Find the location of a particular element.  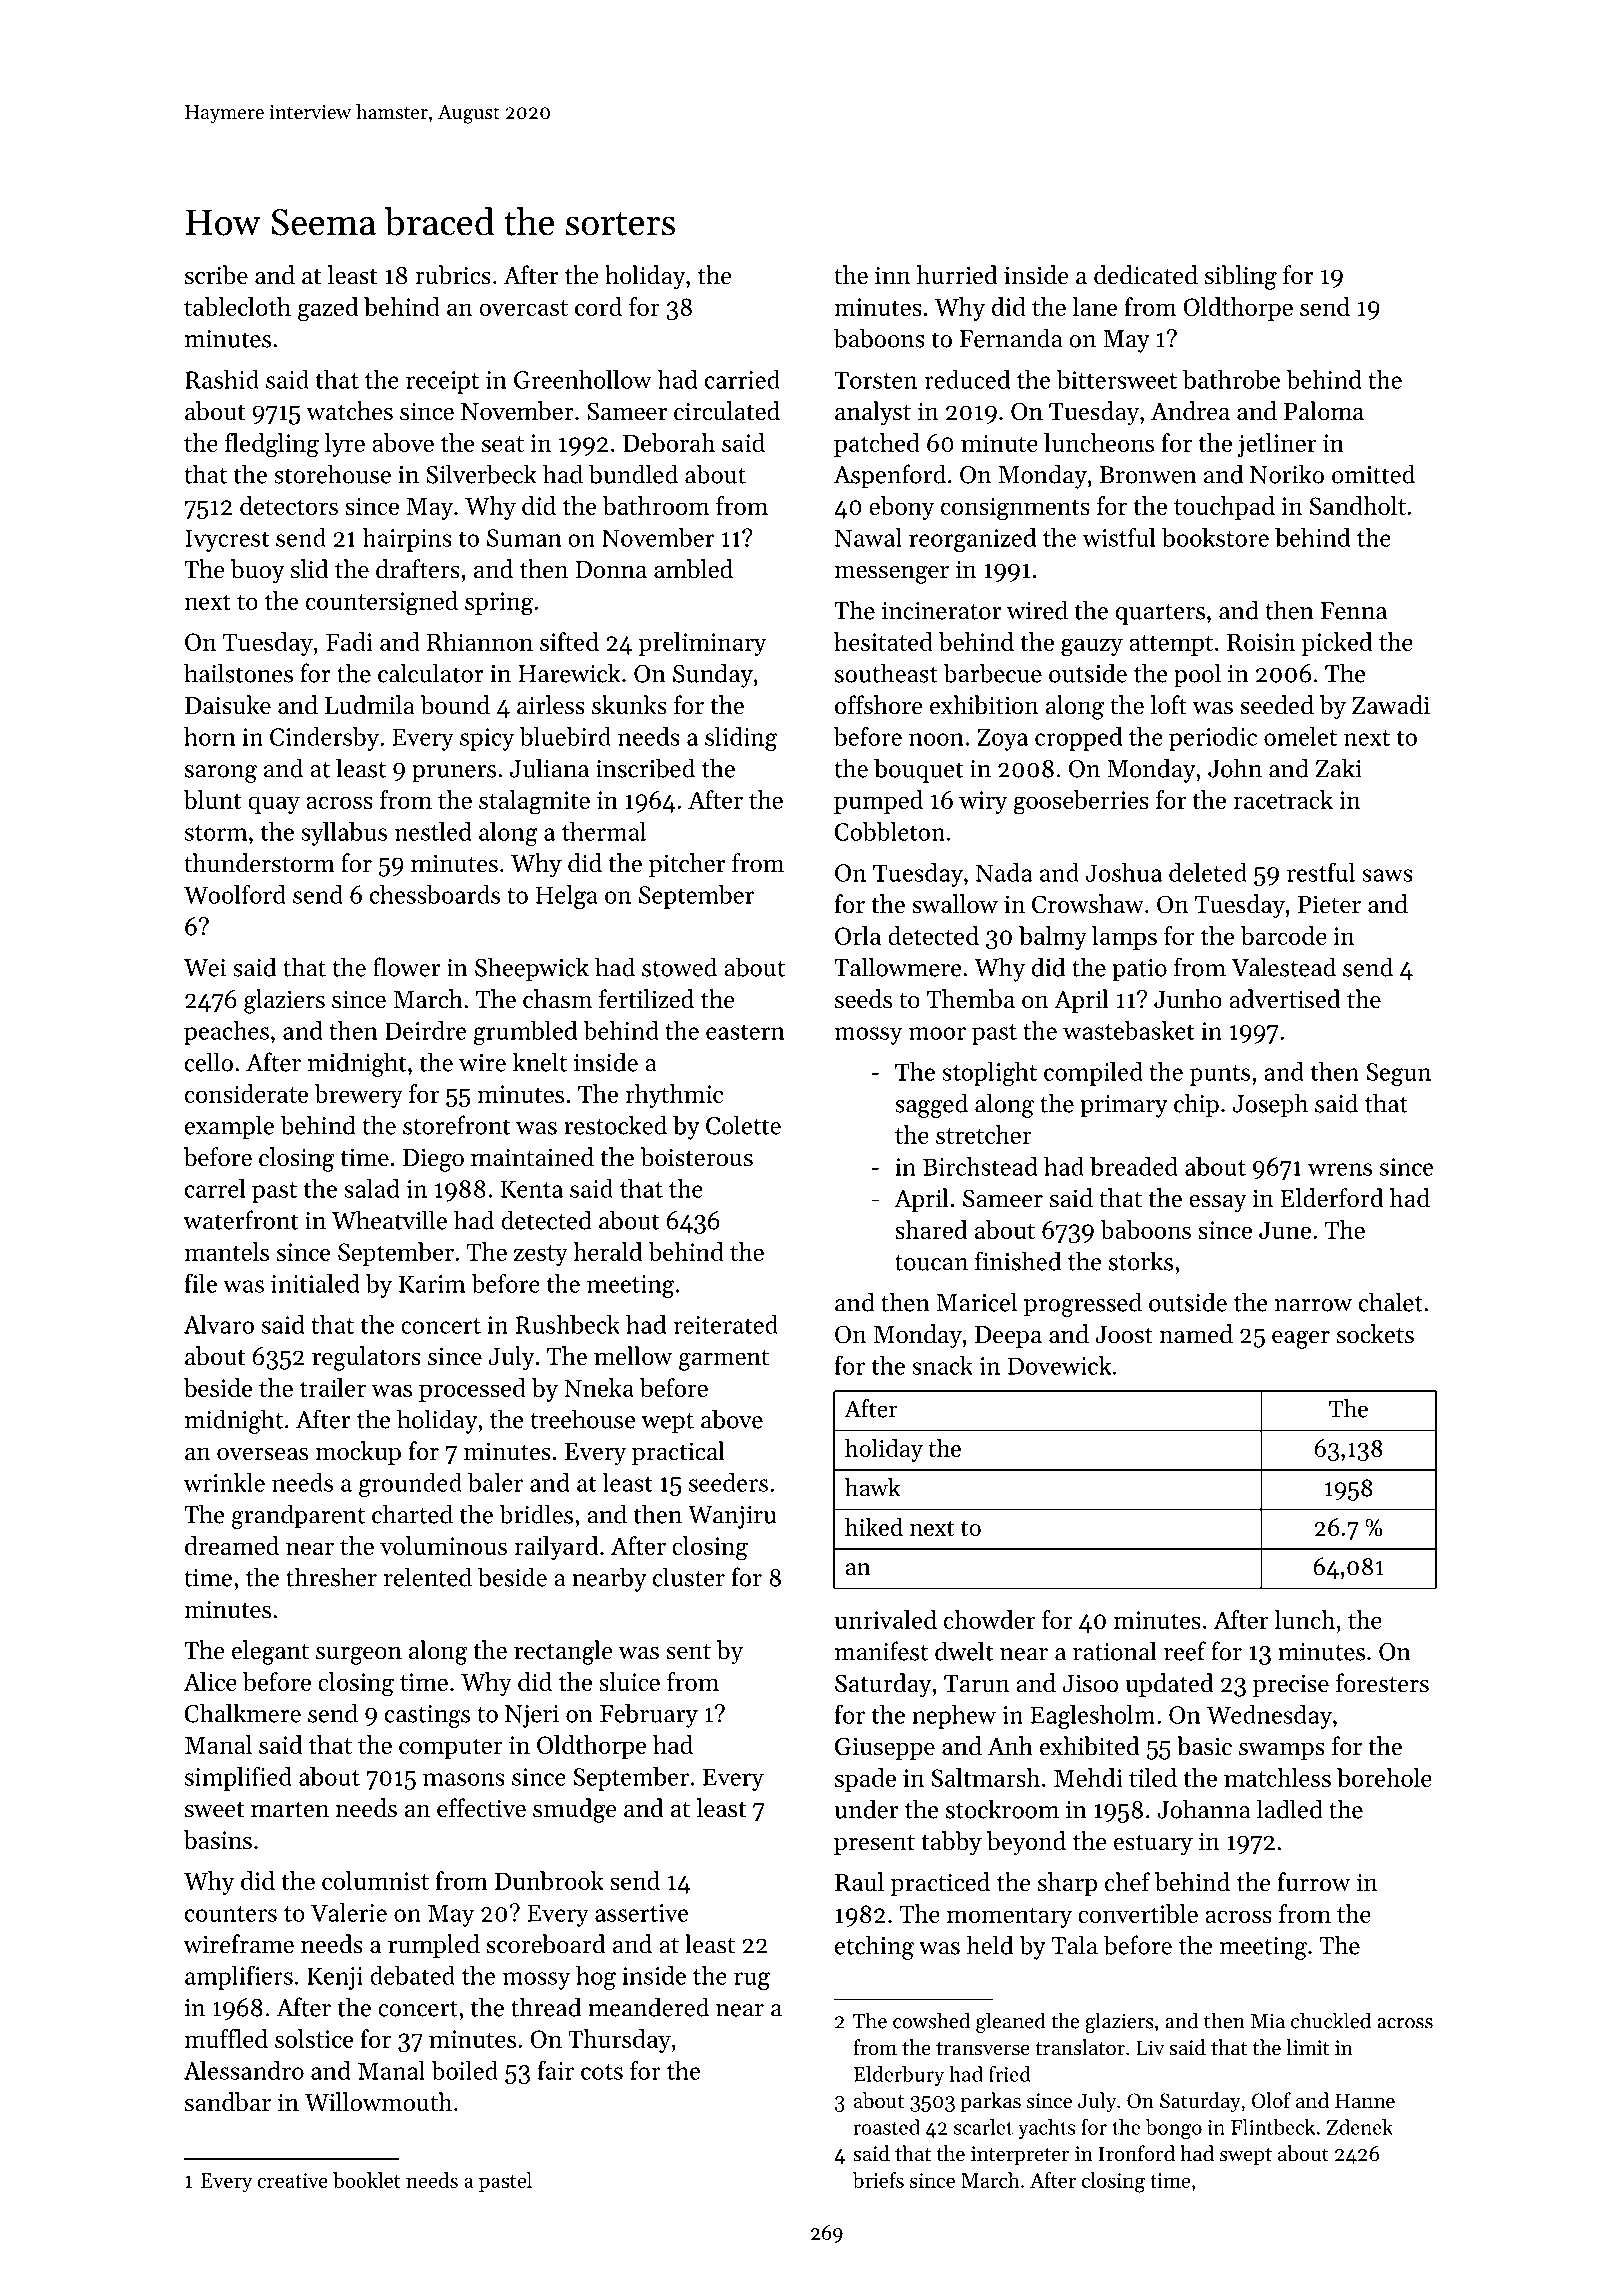

offshore is located at coordinates (879, 705).
